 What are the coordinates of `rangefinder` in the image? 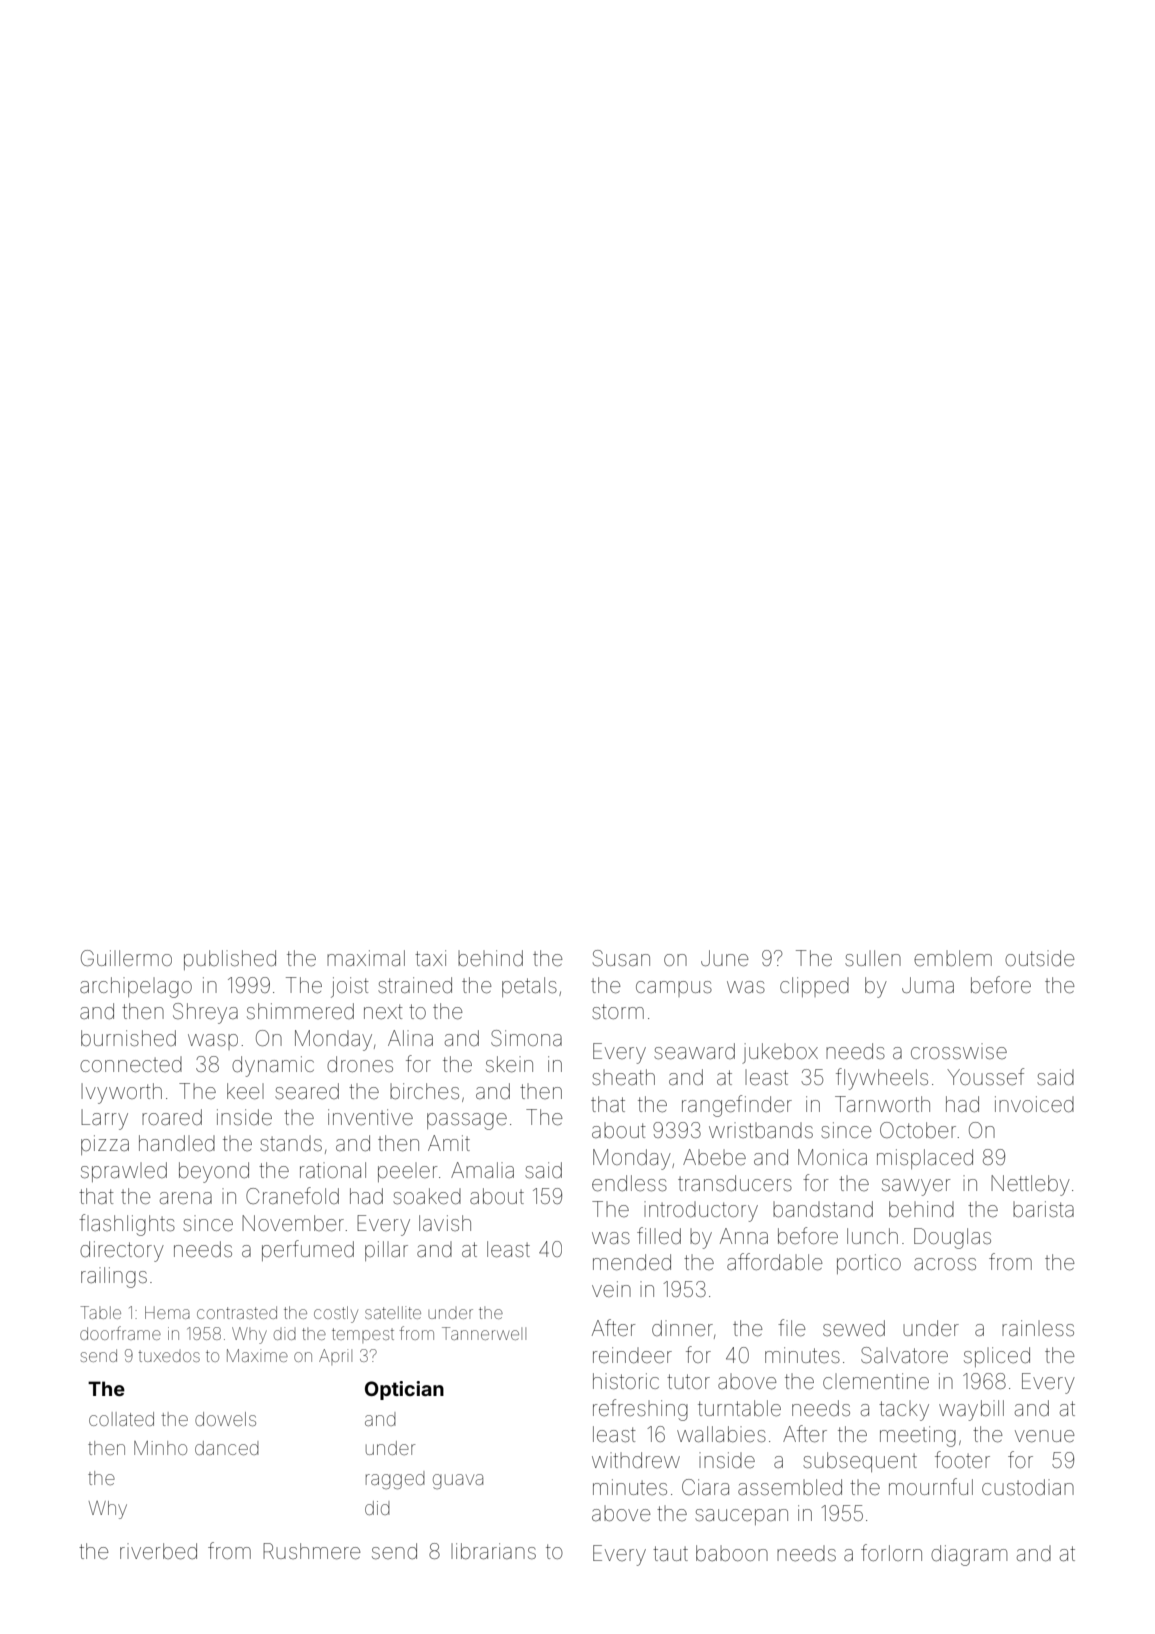 It's located at (737, 1106).
